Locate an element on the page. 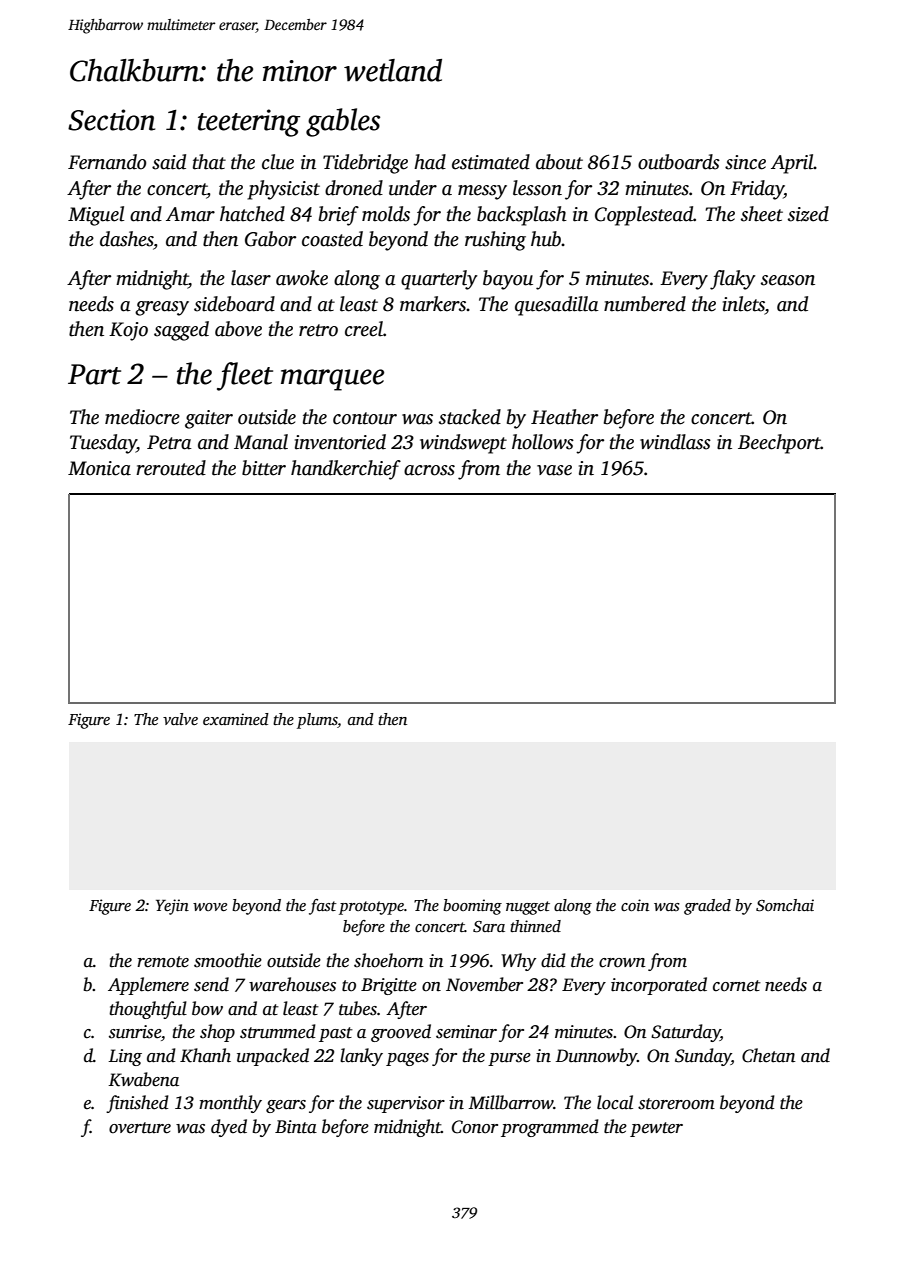 The height and width of the page is (1284, 904). Beechport is located at coordinates (779, 444).
